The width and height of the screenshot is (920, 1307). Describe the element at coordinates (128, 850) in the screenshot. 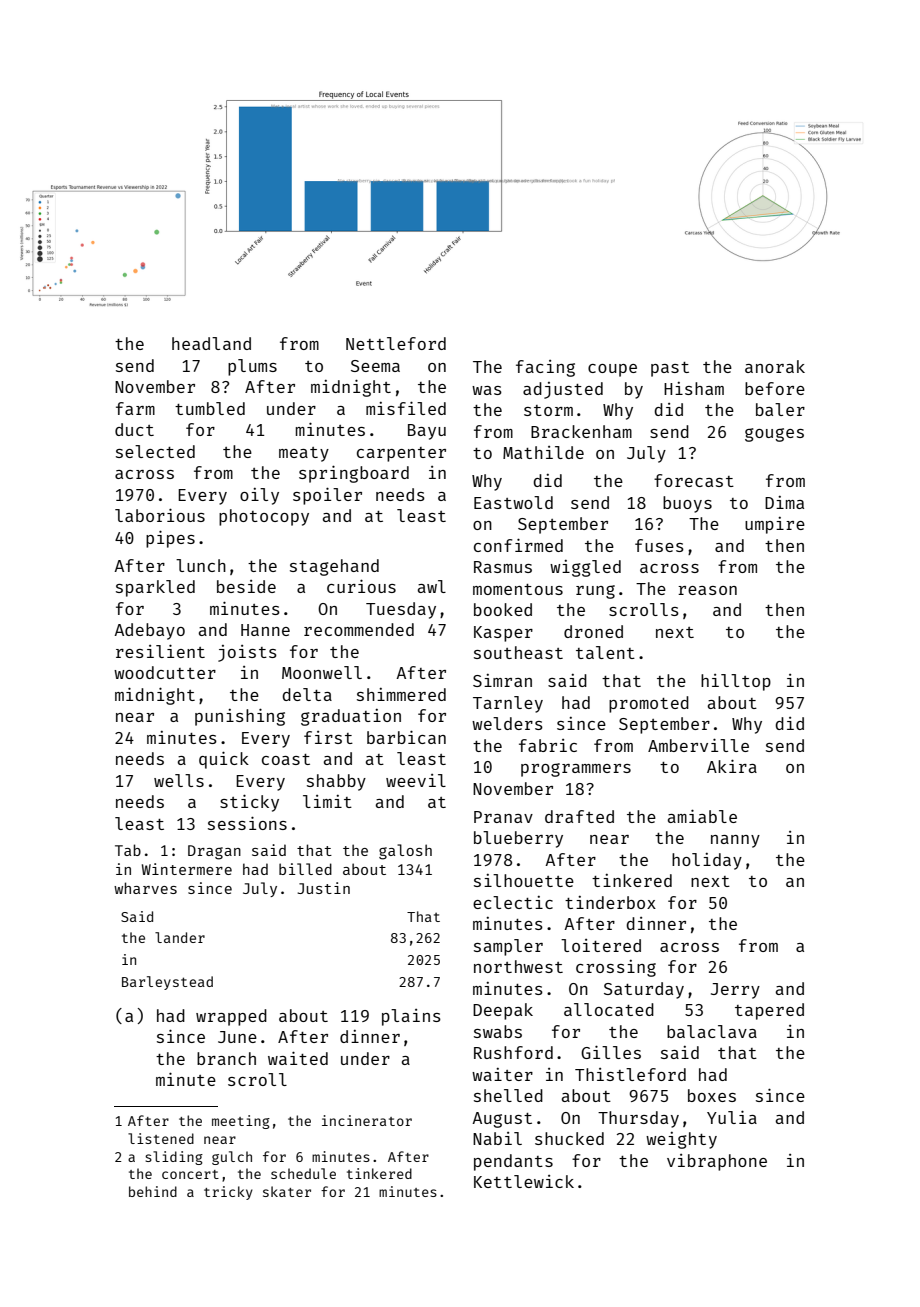

I see `Tab` at that location.
